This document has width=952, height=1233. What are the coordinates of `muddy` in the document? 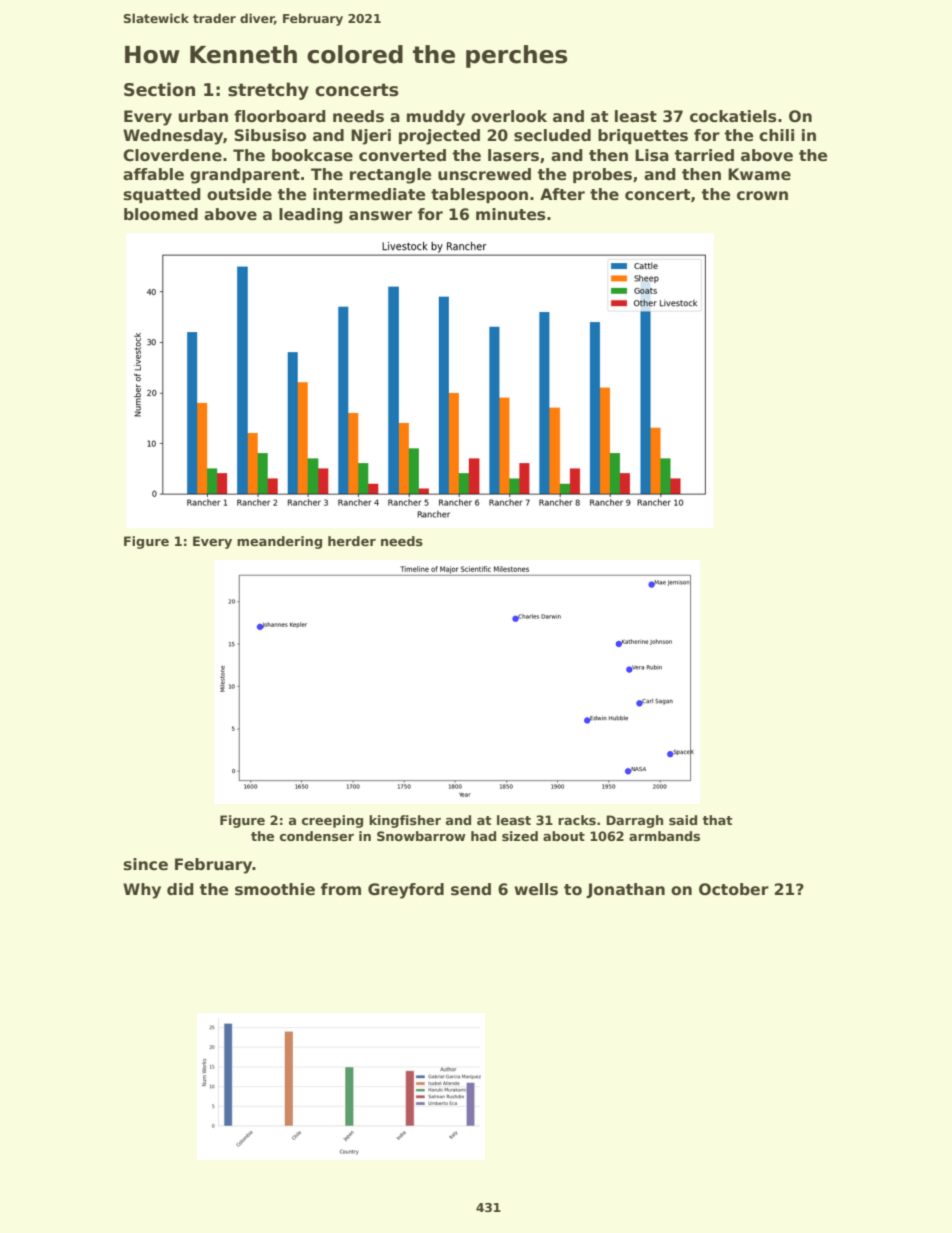 It's located at (436, 118).
